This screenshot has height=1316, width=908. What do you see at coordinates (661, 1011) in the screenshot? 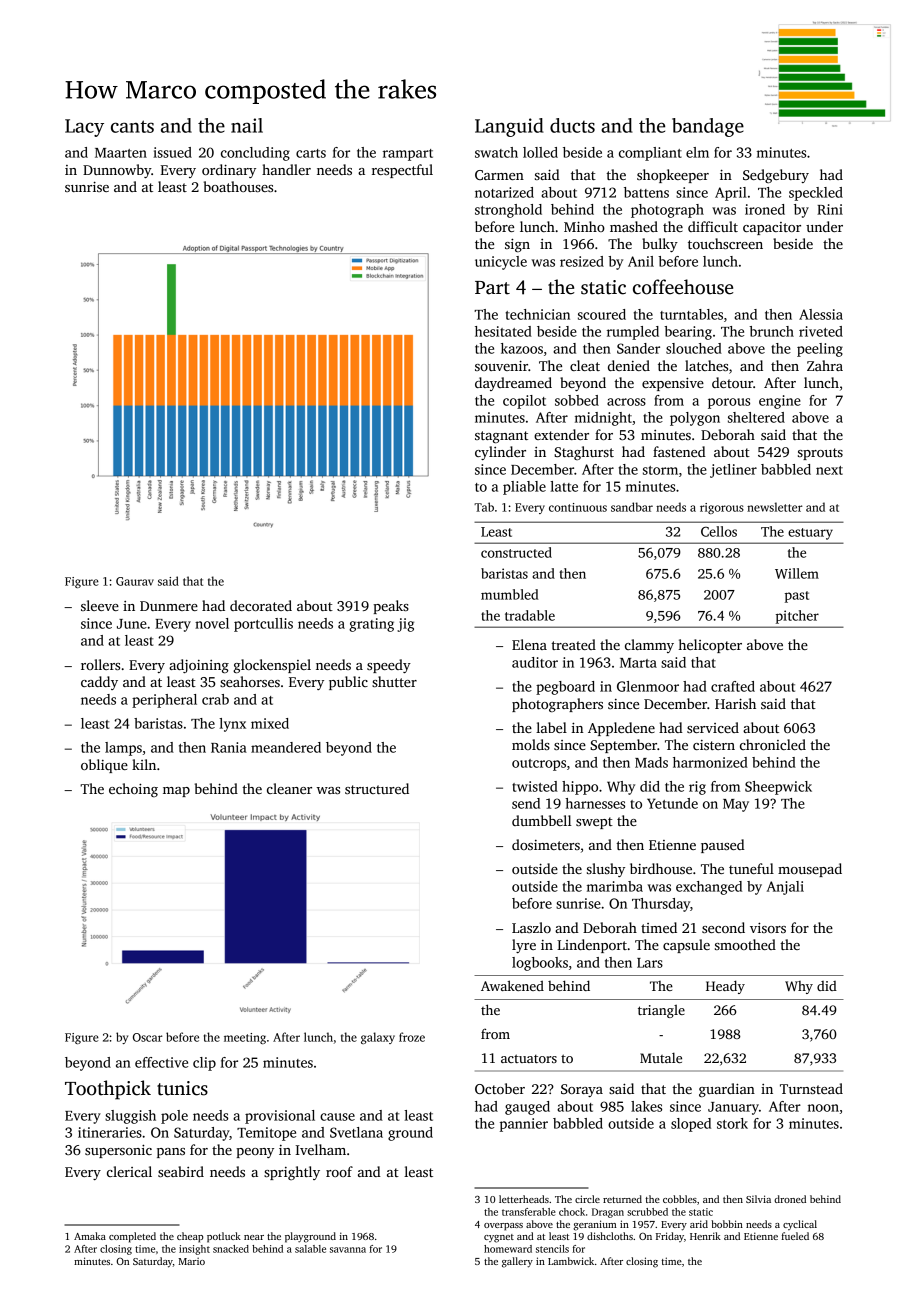
I see `triangle` at bounding box center [661, 1011].
